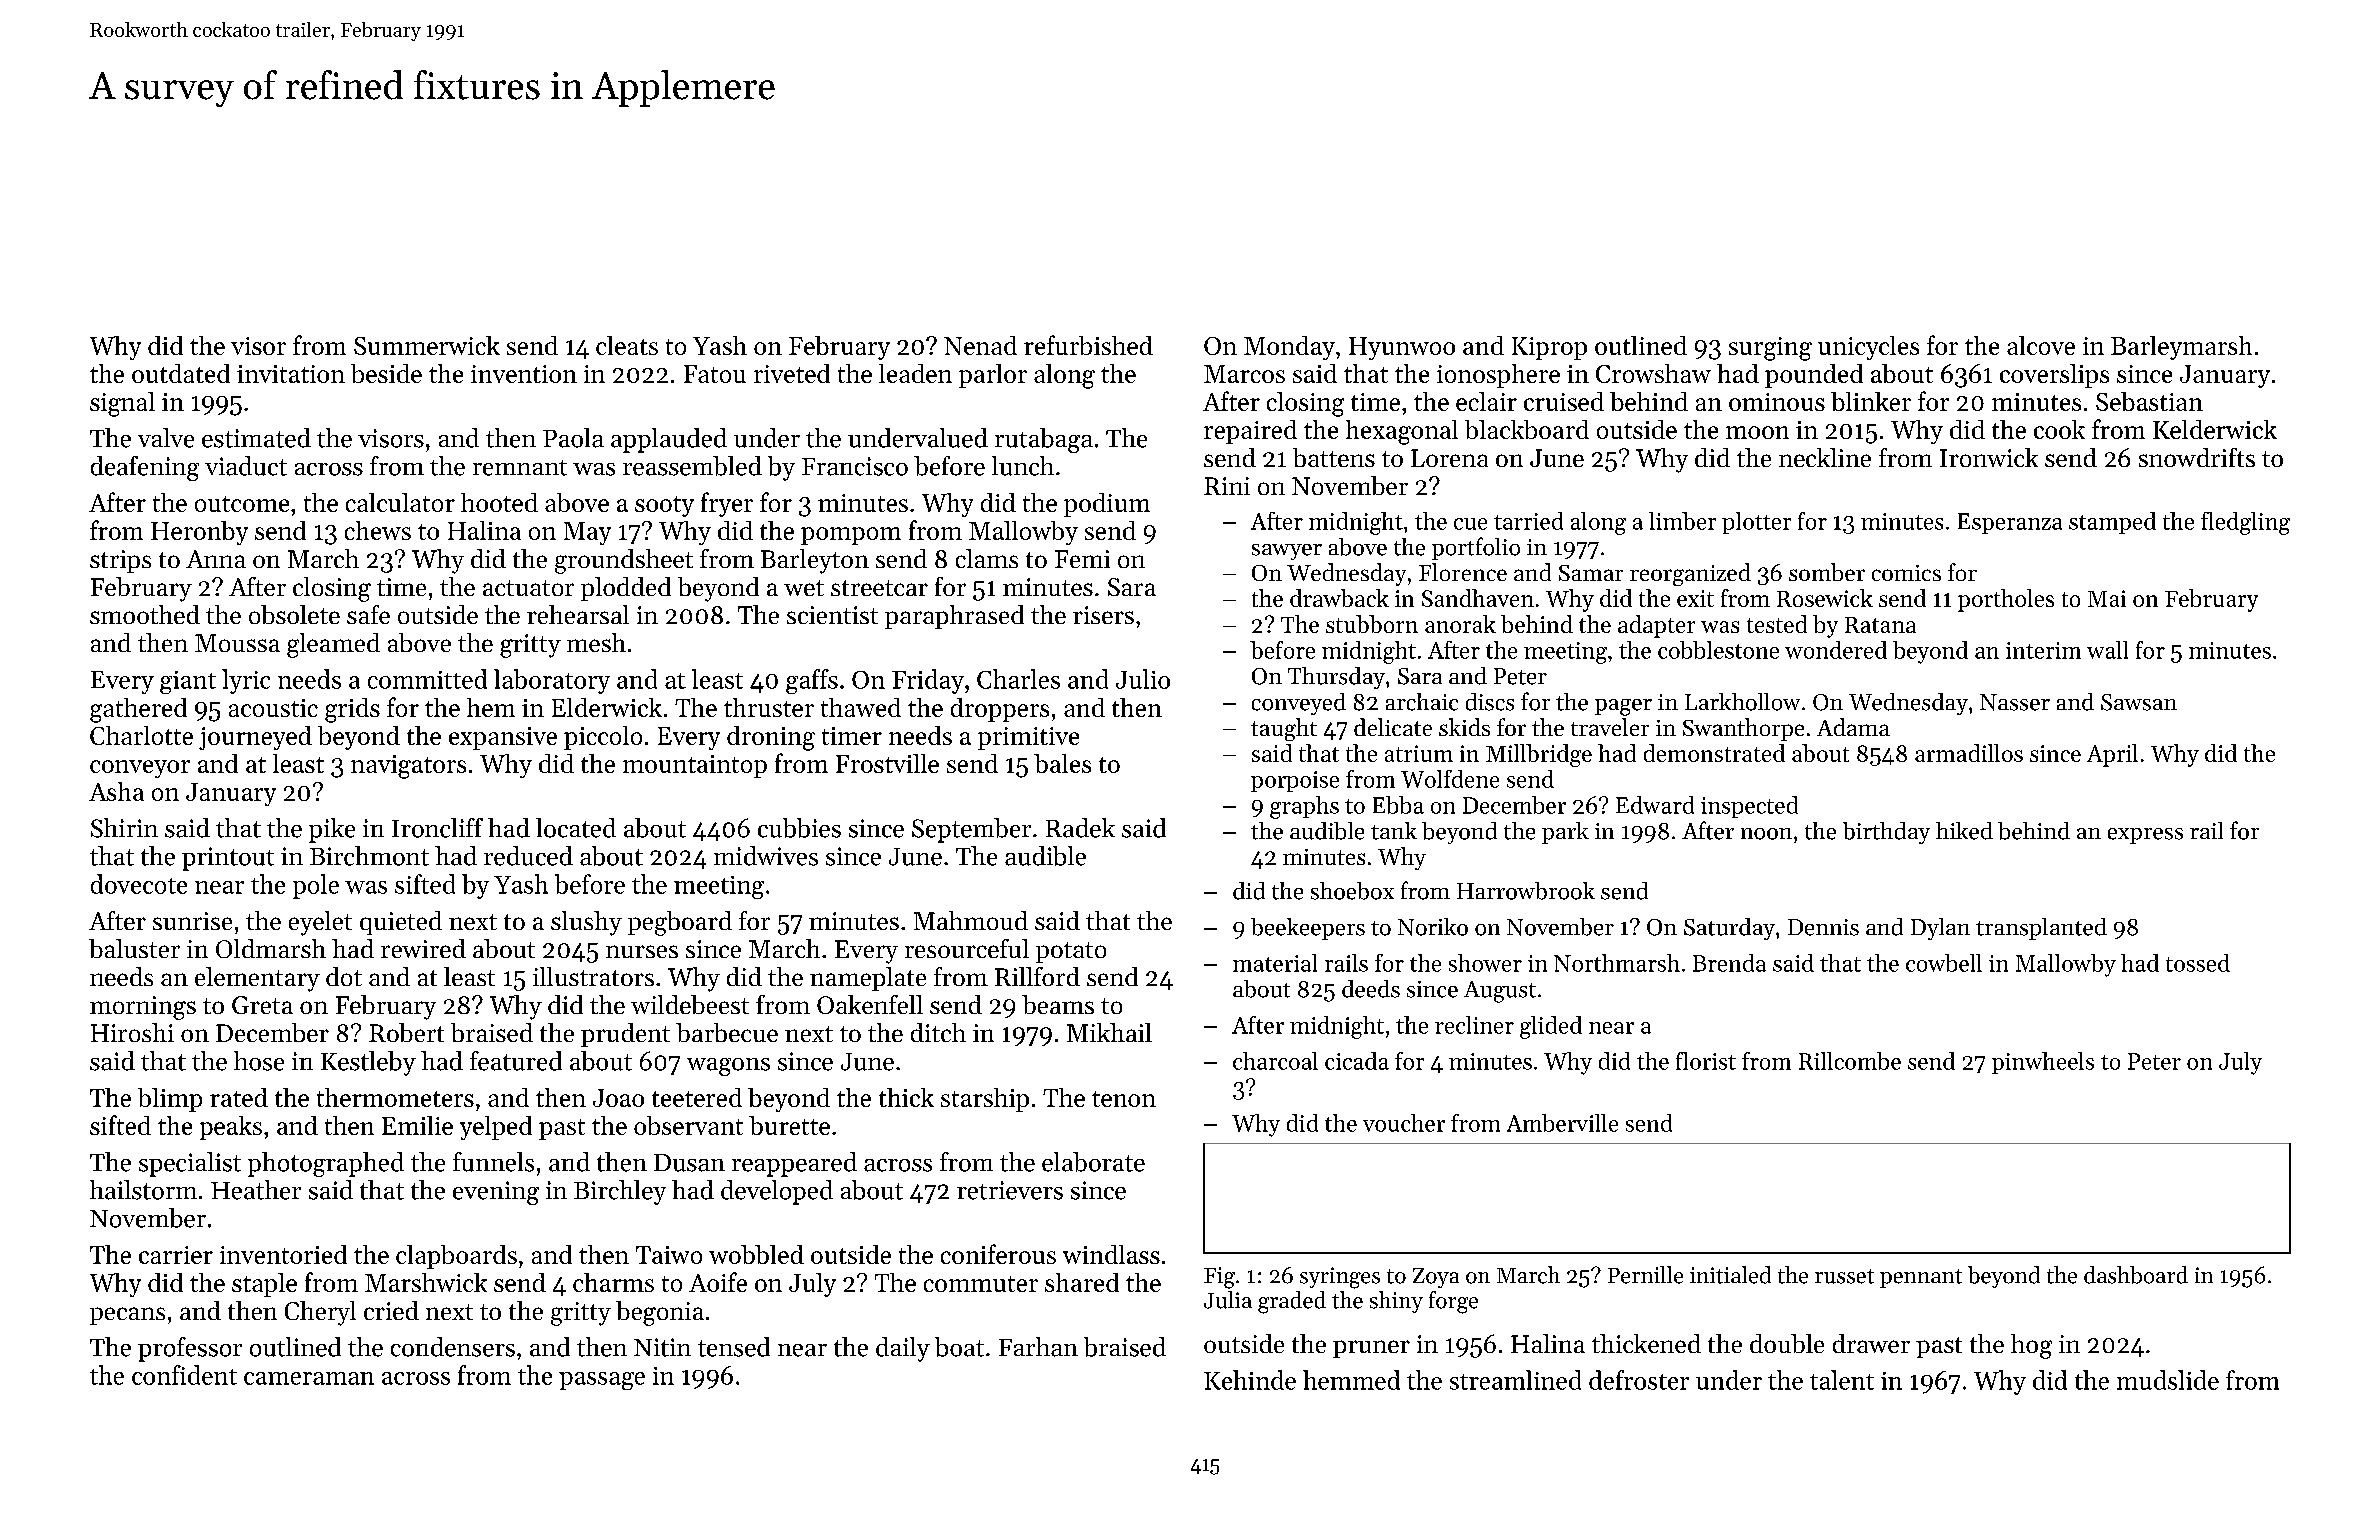 Image resolution: width=2380 pixels, height=1540 pixels. Describe the element at coordinates (2168, 1380) in the screenshot. I see `mudslide` at that location.
